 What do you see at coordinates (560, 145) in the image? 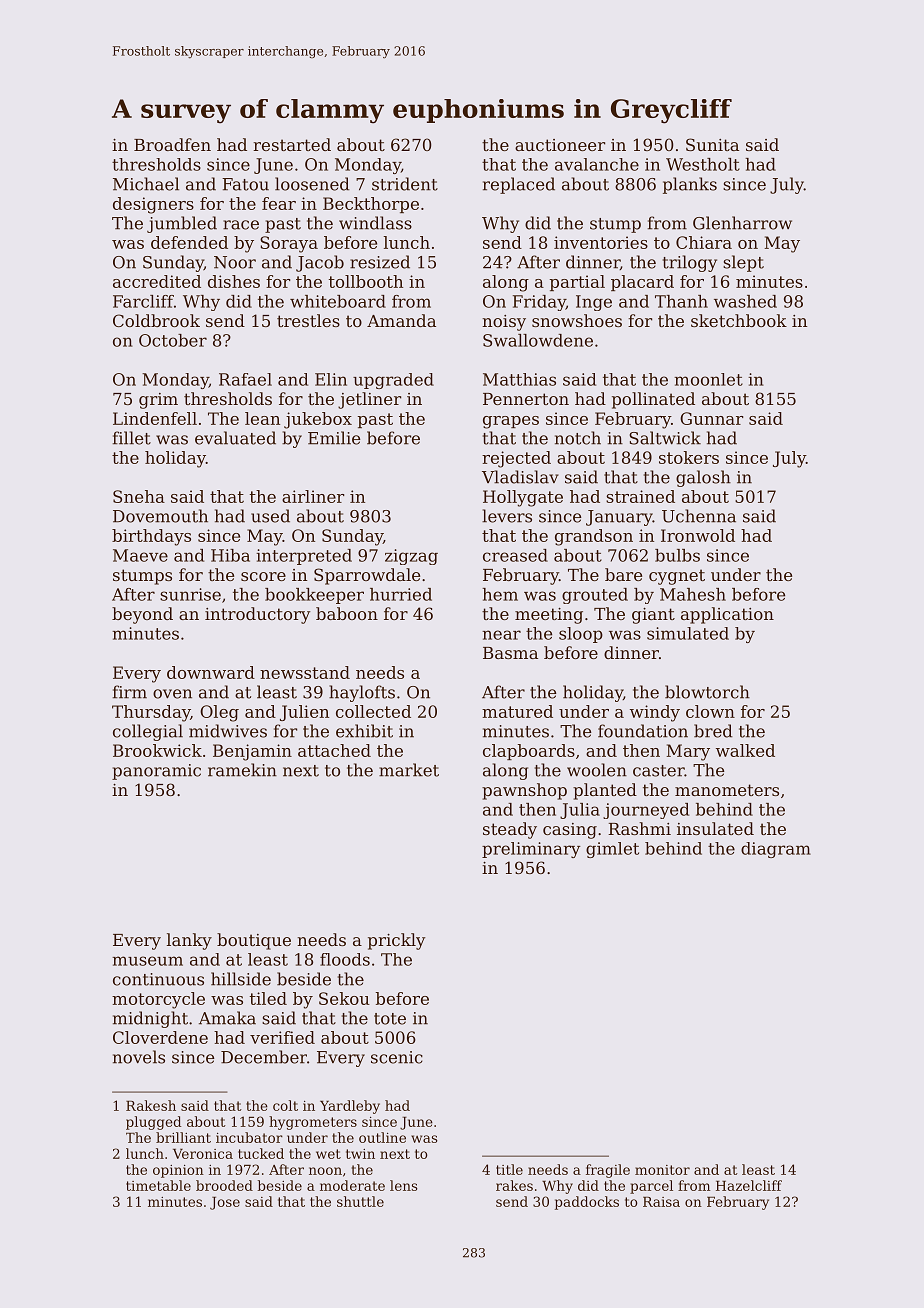
I see `auctioneer` at bounding box center [560, 145].
